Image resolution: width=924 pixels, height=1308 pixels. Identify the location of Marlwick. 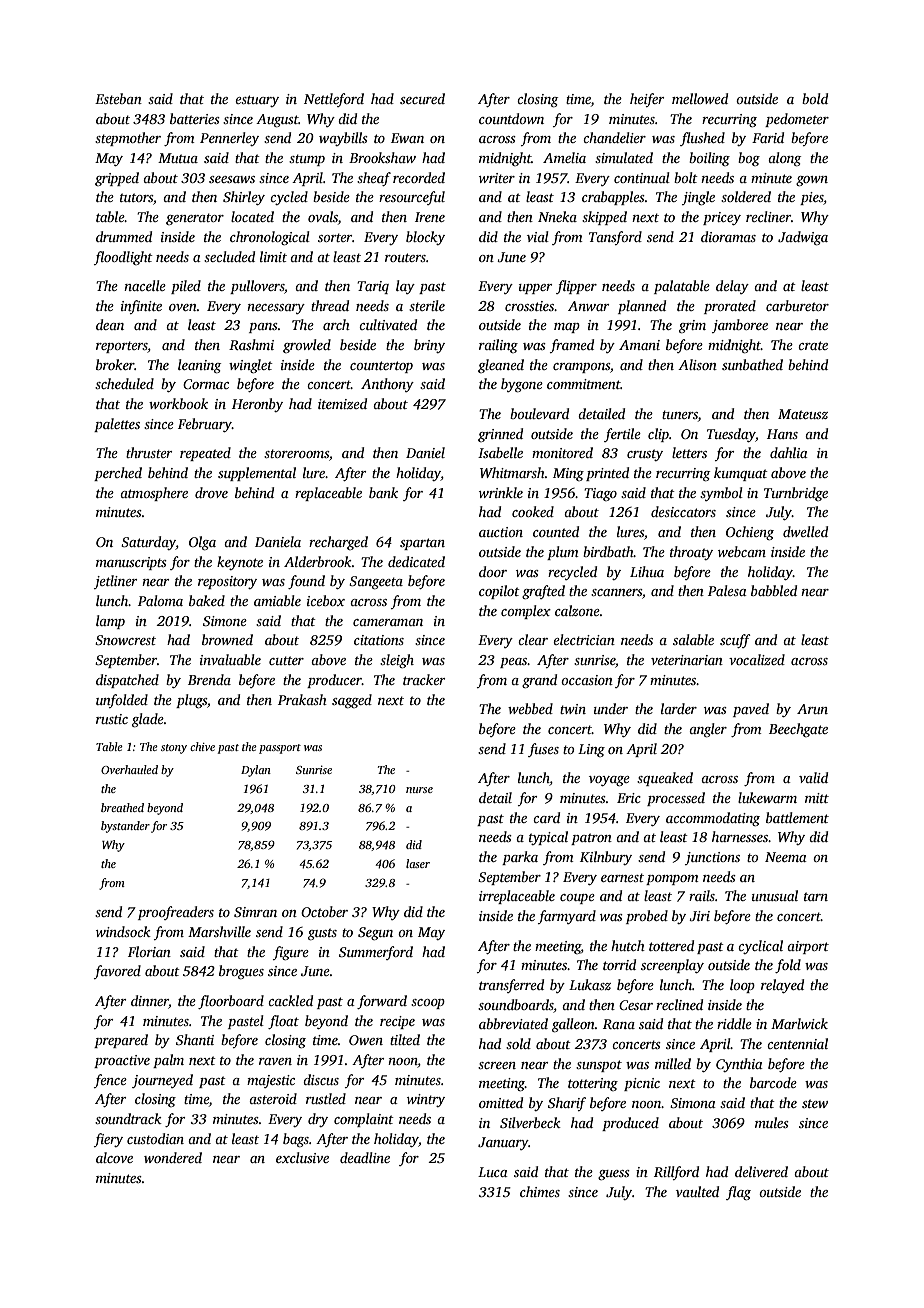
(799, 1023).
